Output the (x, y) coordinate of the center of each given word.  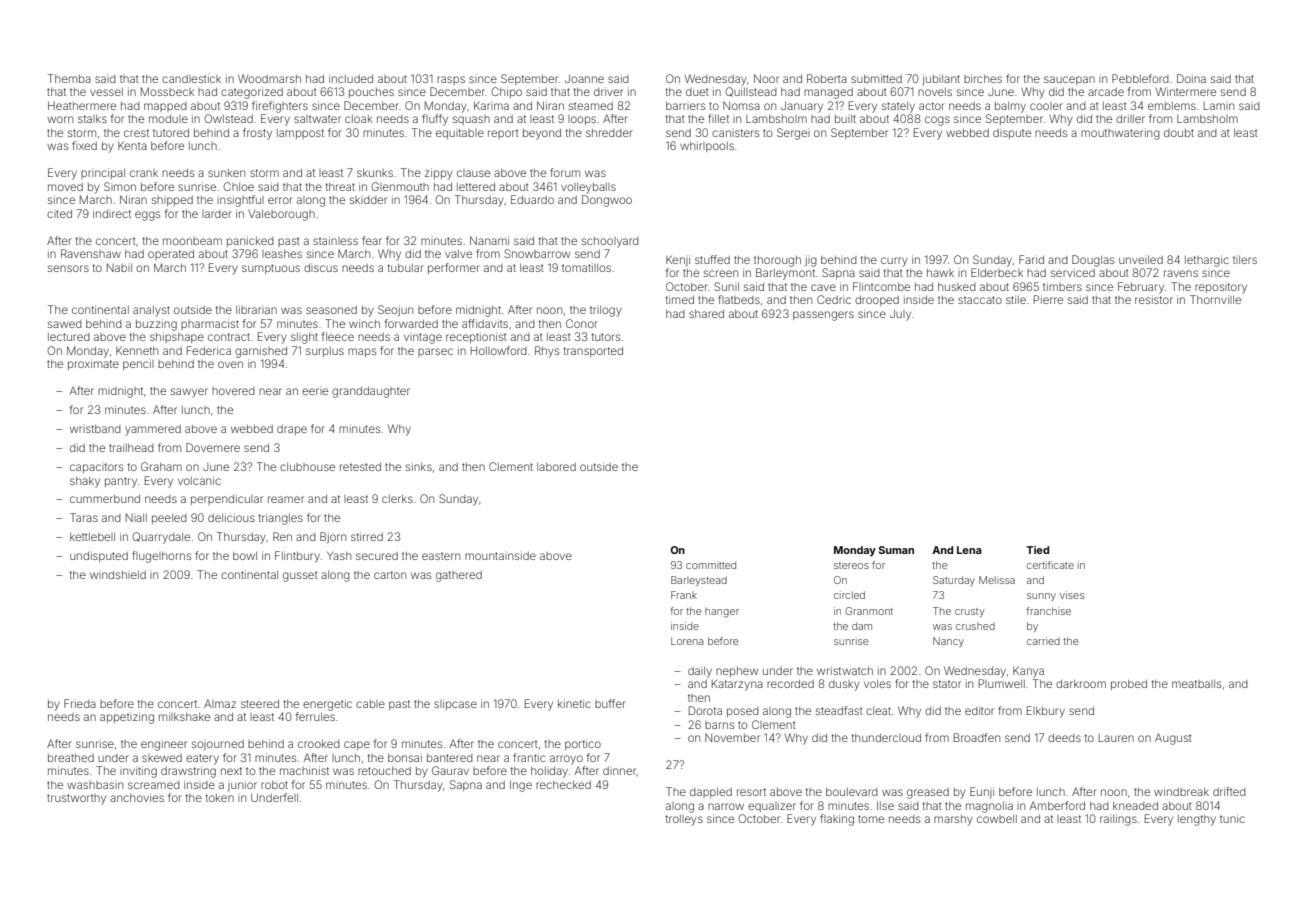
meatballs (1196, 684)
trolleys (684, 820)
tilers (1245, 260)
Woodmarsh (269, 78)
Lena (969, 550)
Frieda (80, 703)
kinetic (574, 703)
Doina (1191, 78)
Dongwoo (607, 201)
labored (556, 467)
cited (59, 214)
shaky (85, 482)
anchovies (137, 797)
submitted (876, 78)
